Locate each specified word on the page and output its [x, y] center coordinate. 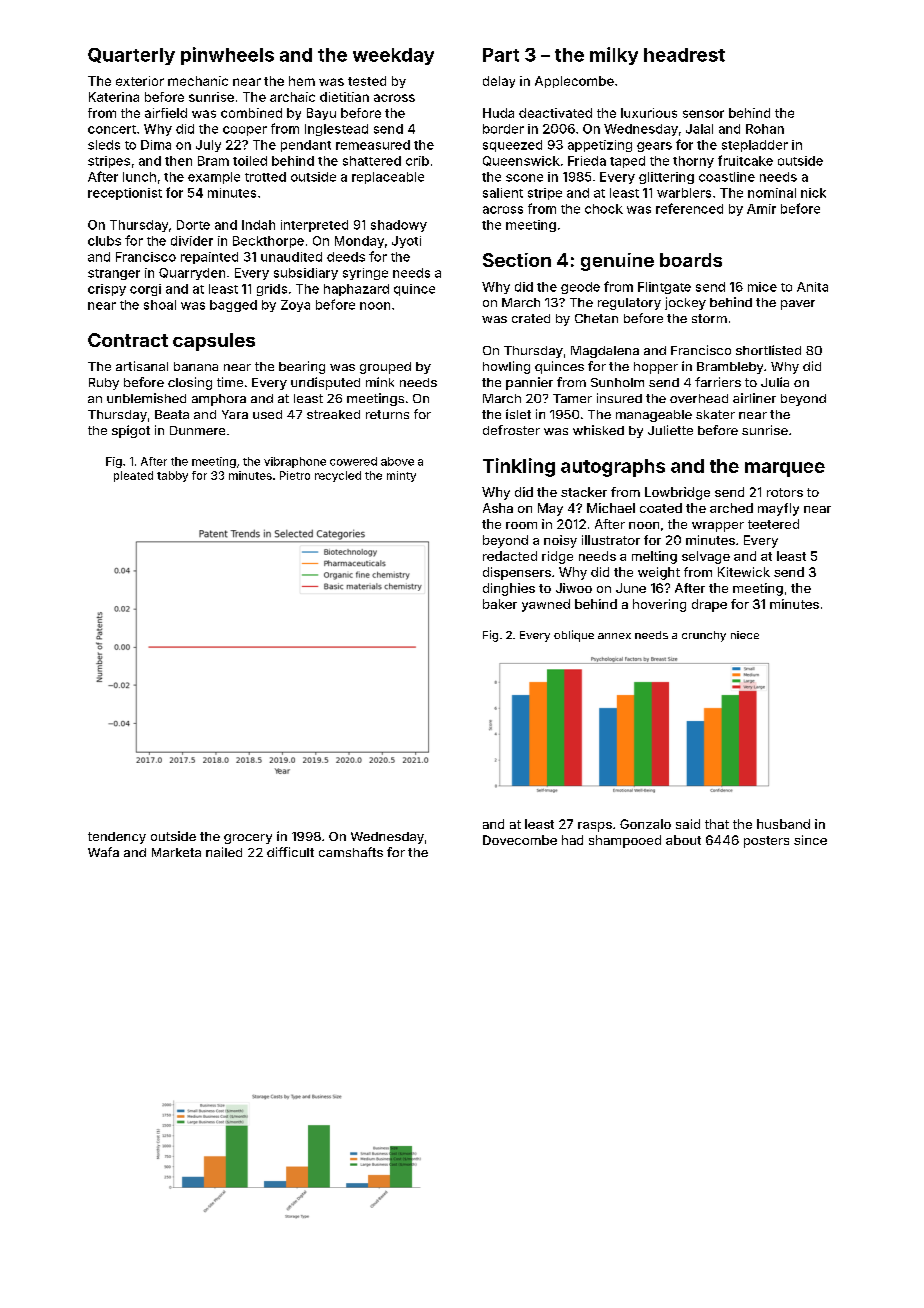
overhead [699, 398]
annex [614, 636]
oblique [574, 636]
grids [272, 290]
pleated [133, 476]
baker [500, 604]
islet [518, 414]
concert [112, 129]
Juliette [670, 430]
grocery [248, 839]
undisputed [325, 383]
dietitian [344, 97]
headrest [684, 55]
